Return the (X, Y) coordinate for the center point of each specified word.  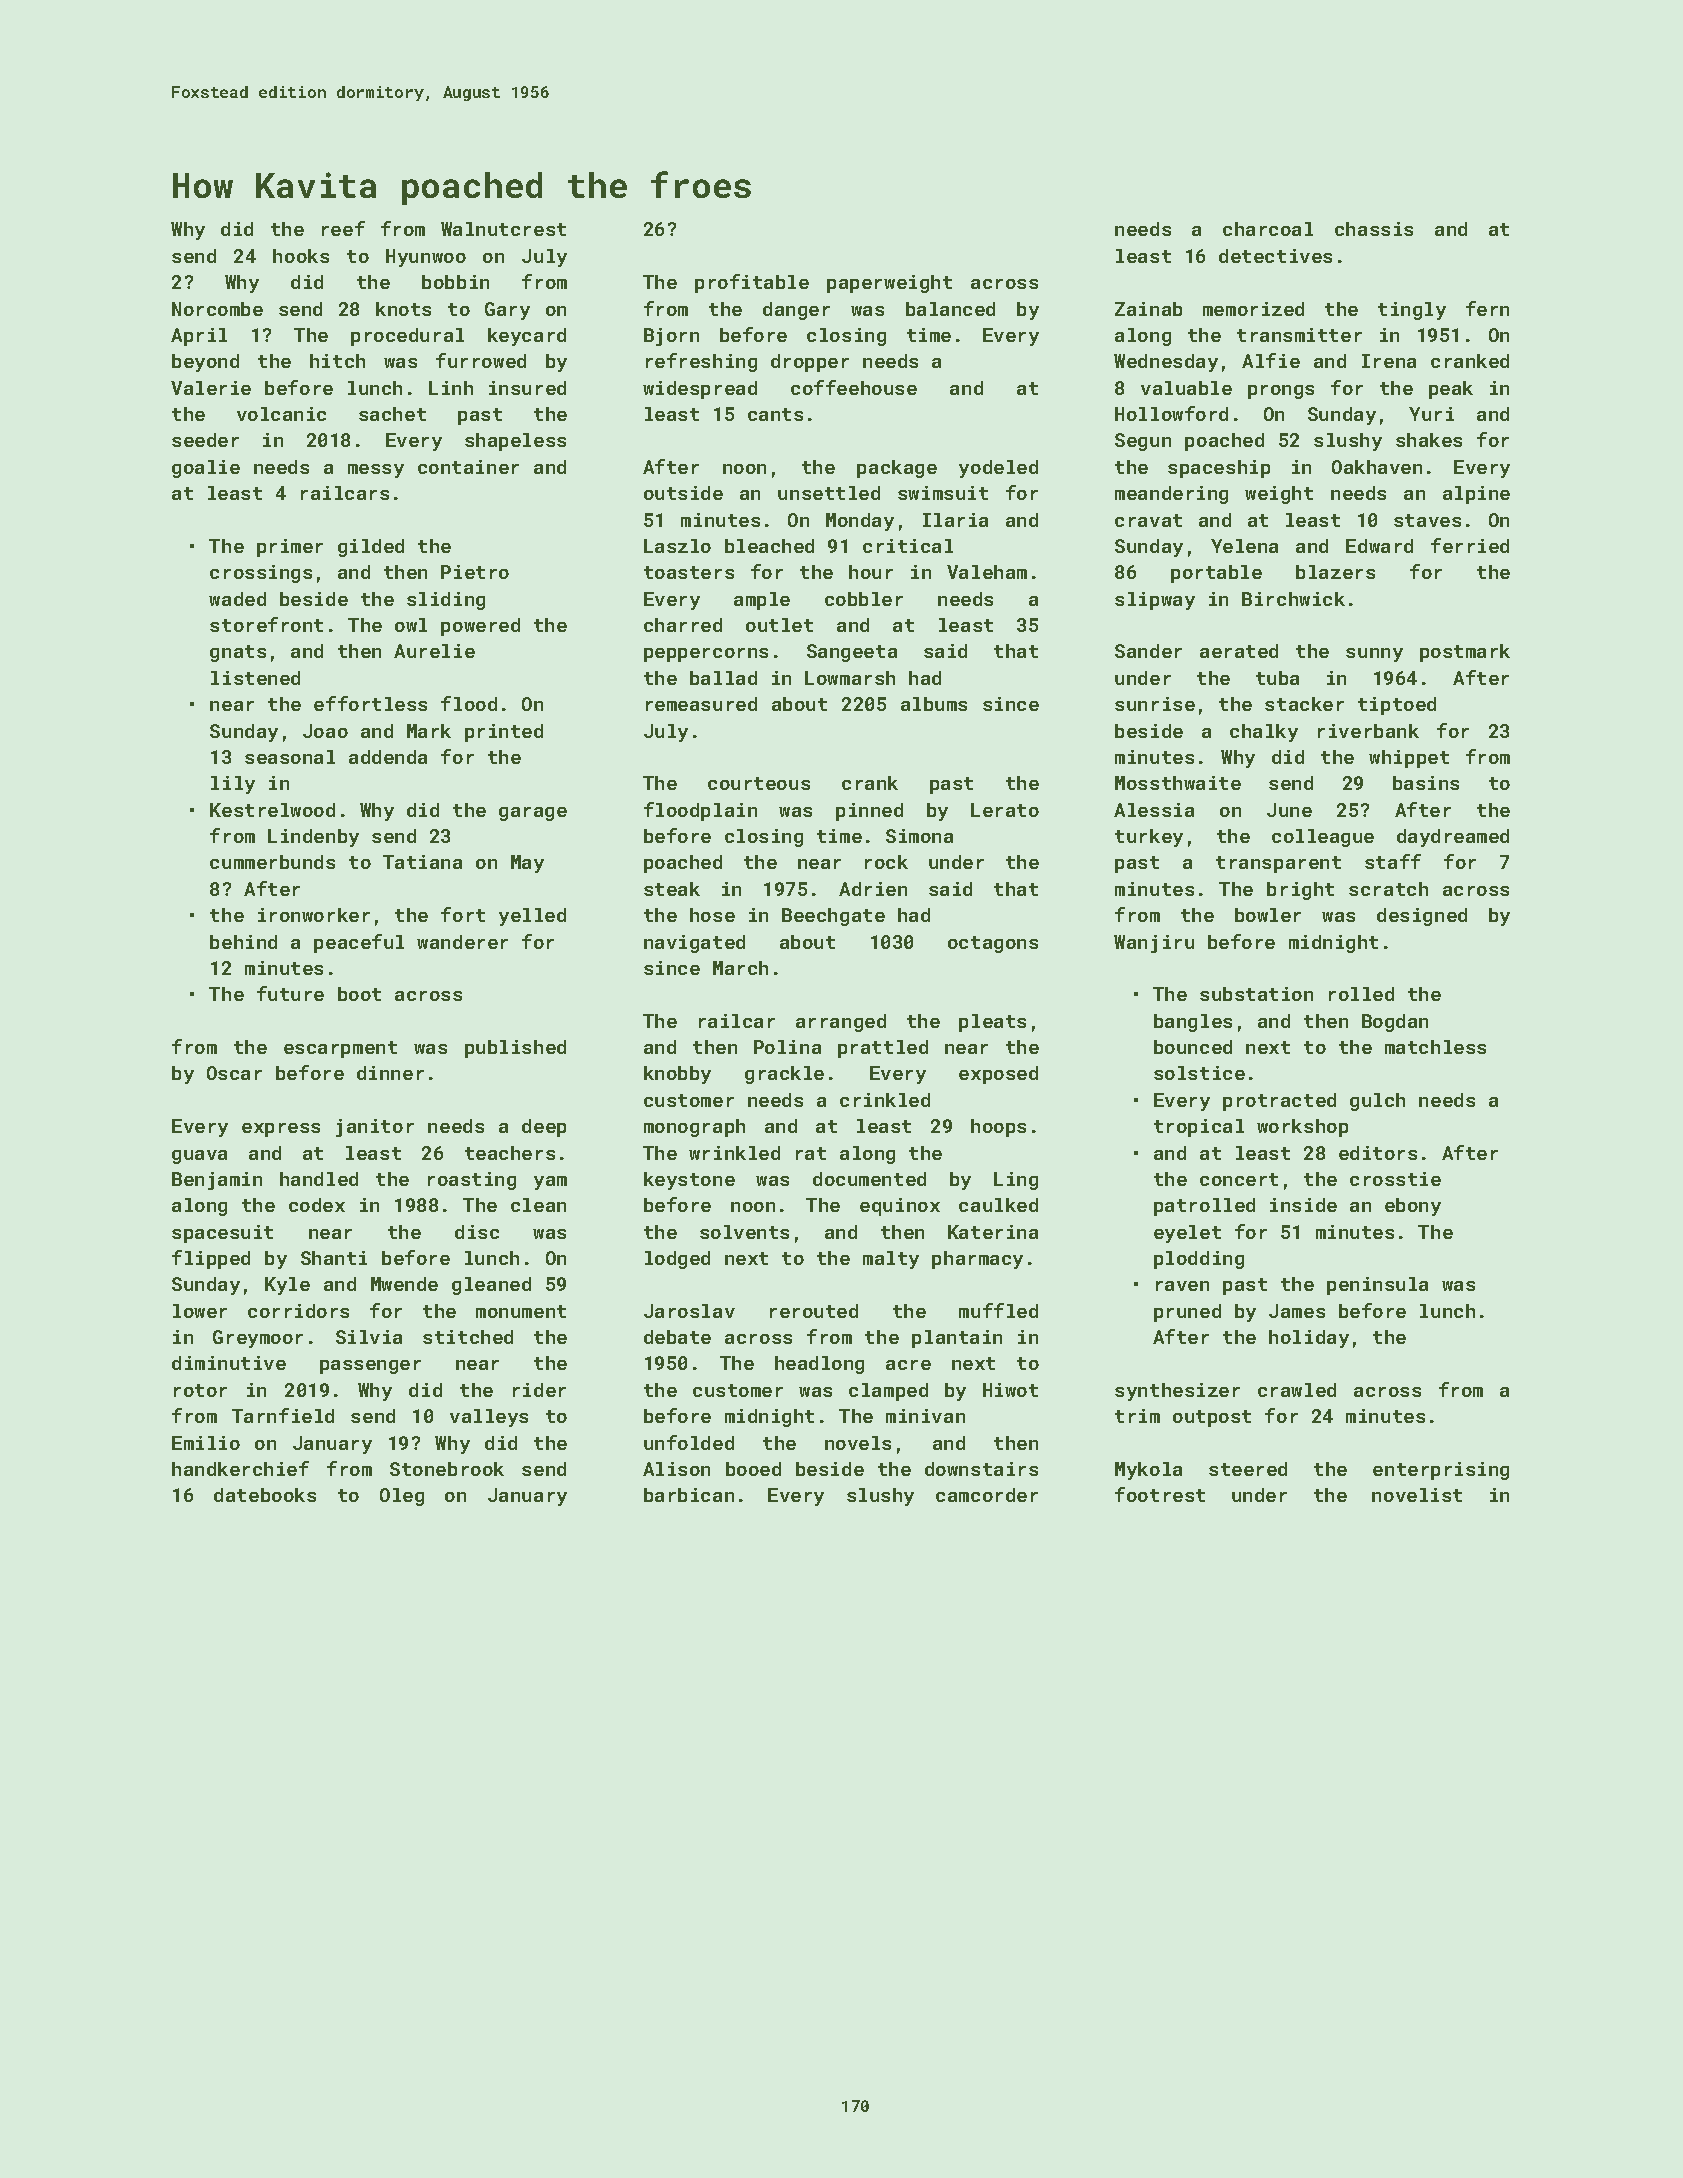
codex (317, 1205)
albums (934, 704)
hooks (301, 256)
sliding (446, 601)
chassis (1374, 229)
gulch (1377, 1102)
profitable (752, 283)
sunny (1374, 655)
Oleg (402, 1497)
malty (891, 1260)
